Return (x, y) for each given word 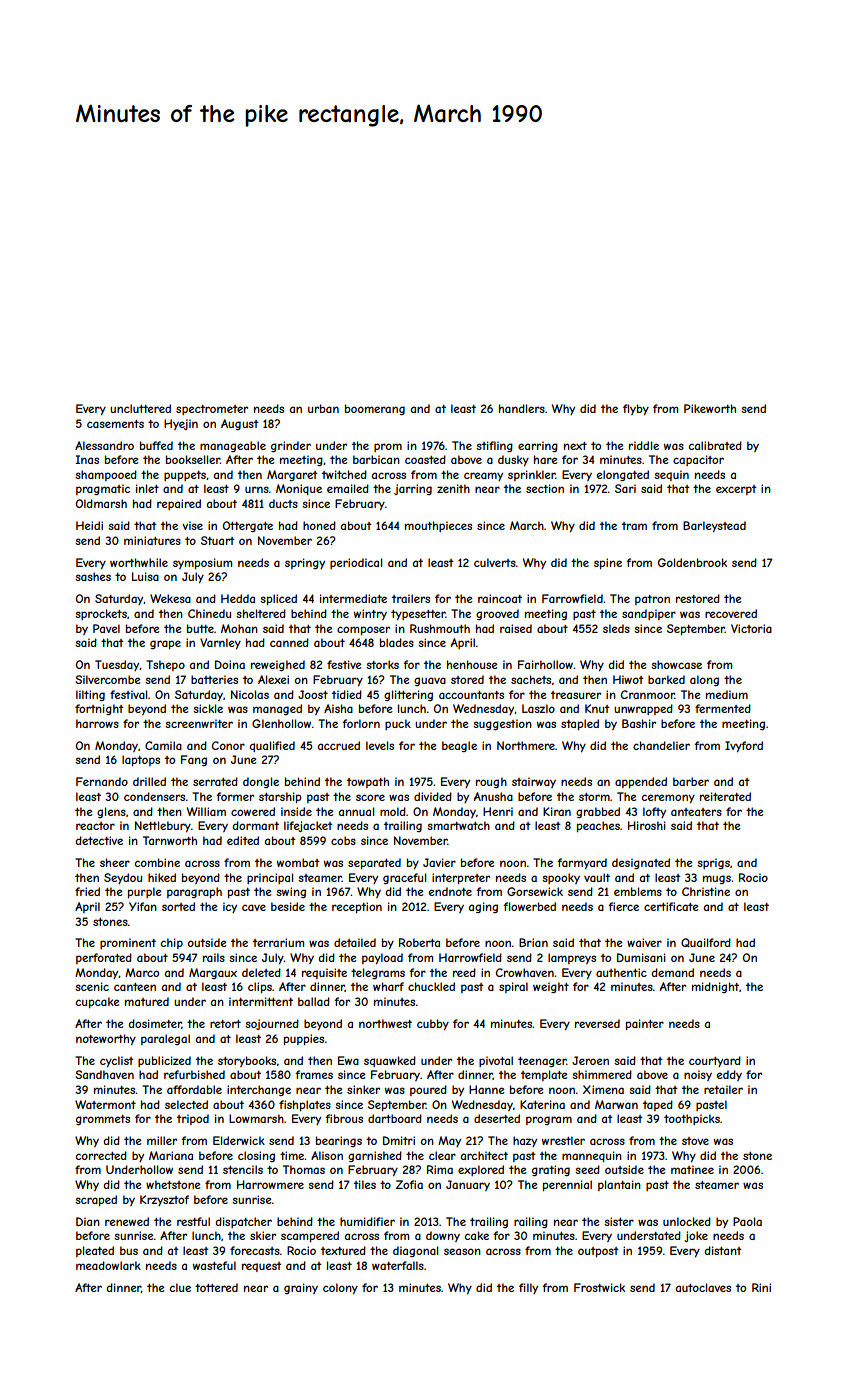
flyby (636, 409)
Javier (439, 862)
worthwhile (139, 562)
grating (551, 1170)
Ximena (603, 1089)
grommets (103, 1120)
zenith (453, 488)
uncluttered (140, 408)
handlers (522, 408)
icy (230, 907)
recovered (731, 613)
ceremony (668, 798)
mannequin (592, 1156)
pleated (95, 1251)
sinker (363, 1089)
